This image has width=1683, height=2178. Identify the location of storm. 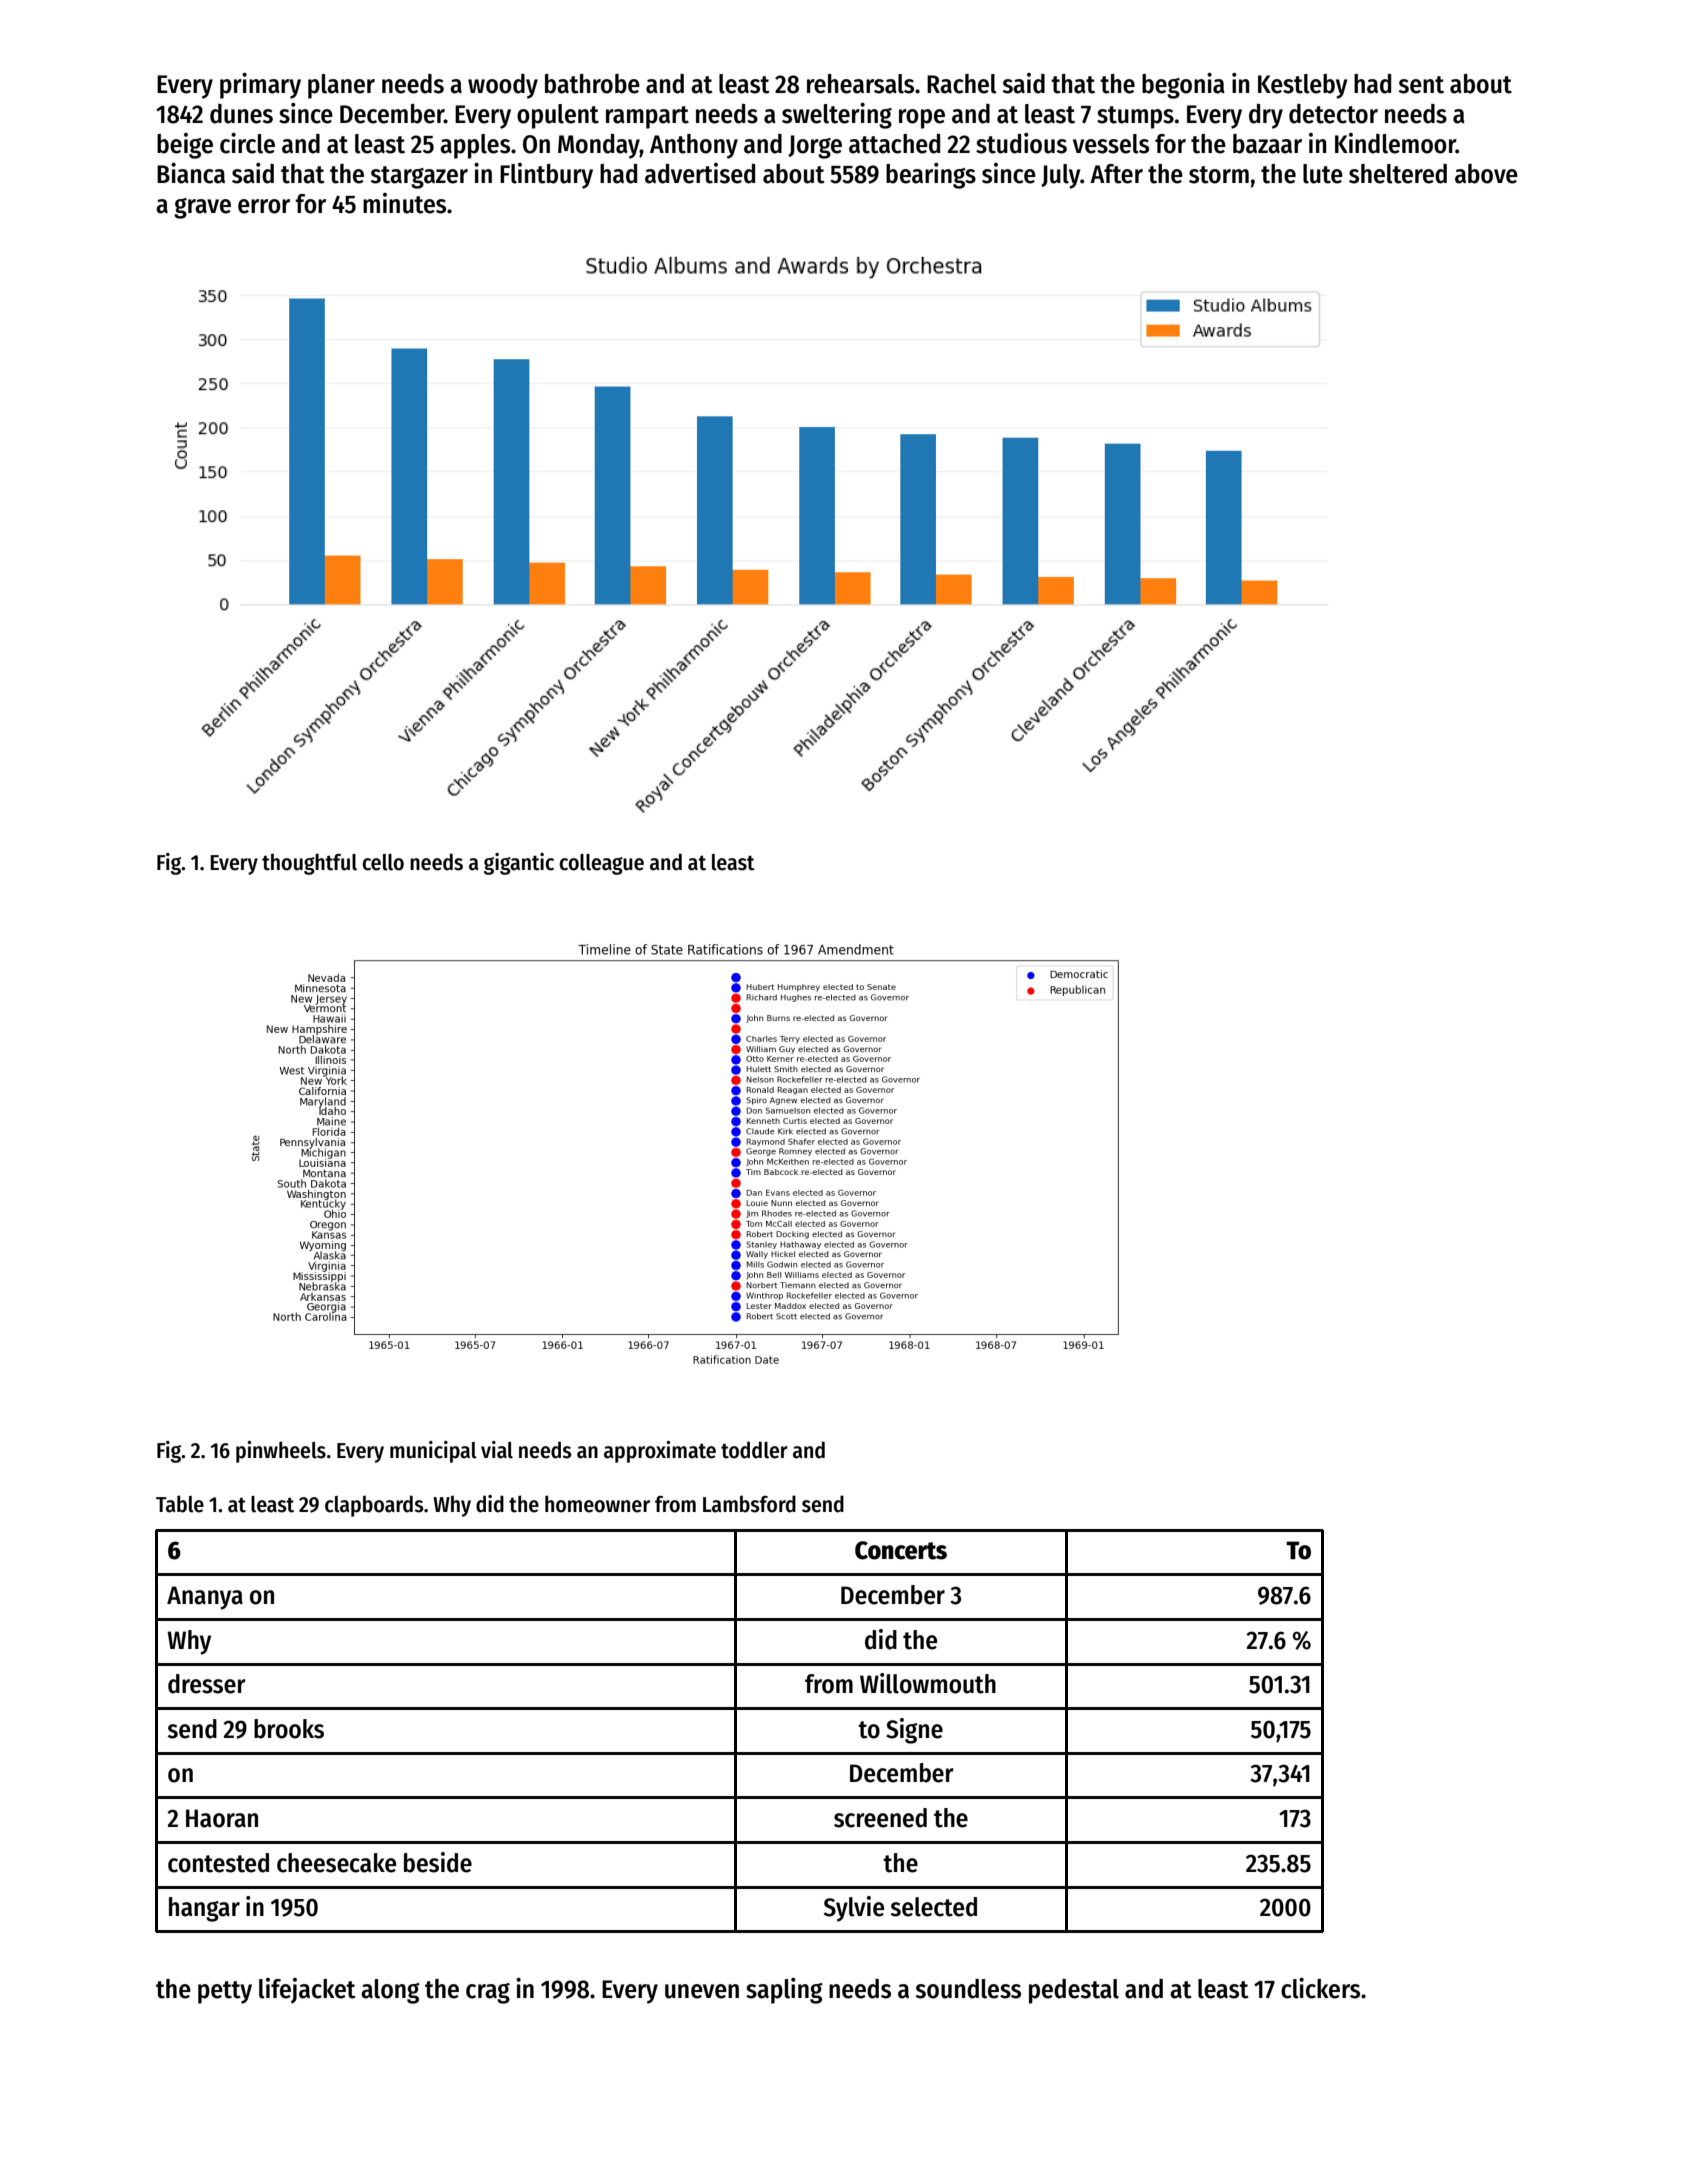
(1219, 175).
